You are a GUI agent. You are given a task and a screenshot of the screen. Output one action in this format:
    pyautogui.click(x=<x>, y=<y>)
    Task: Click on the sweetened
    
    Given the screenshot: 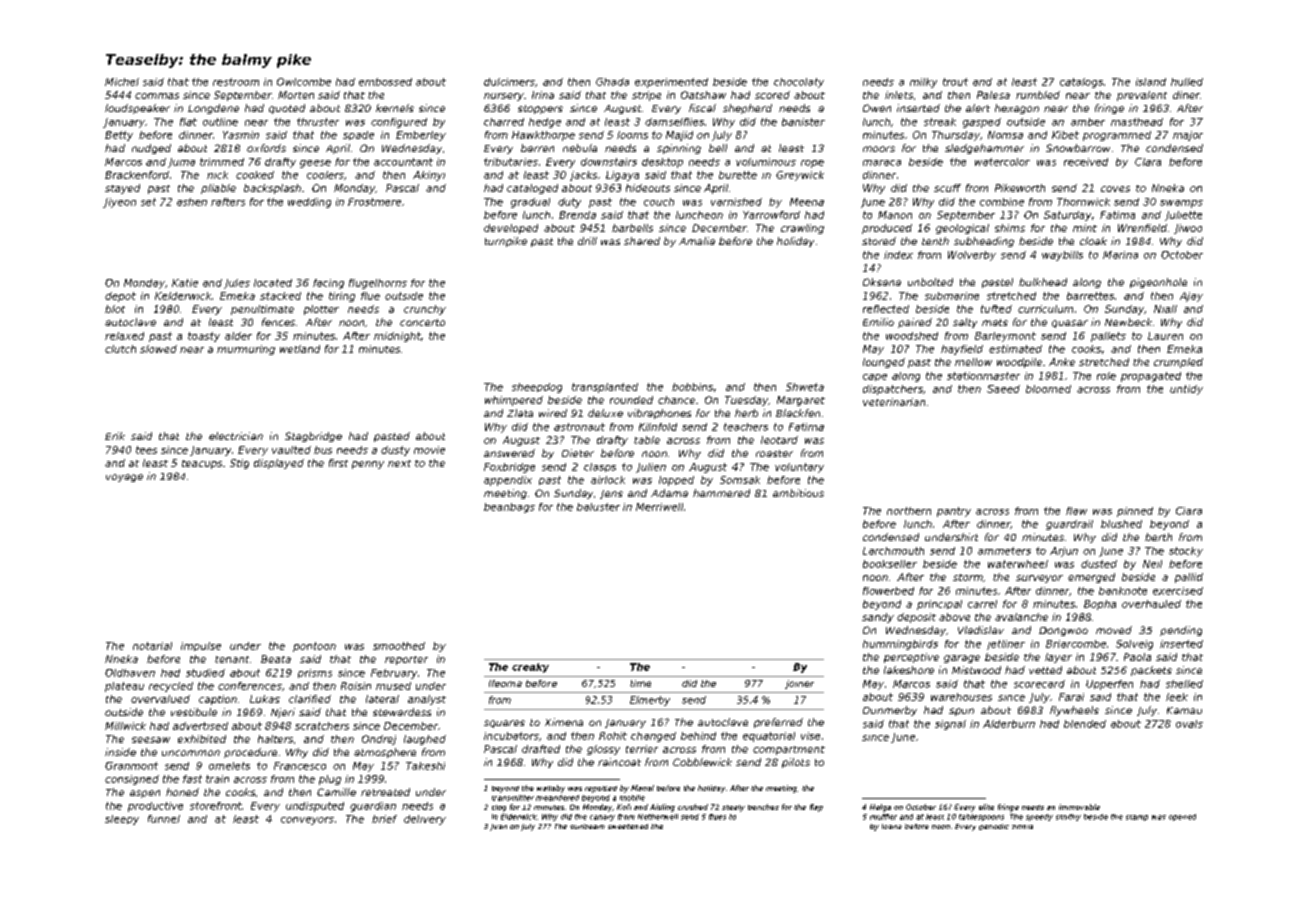 What is the action you would take?
    pyautogui.click(x=628, y=826)
